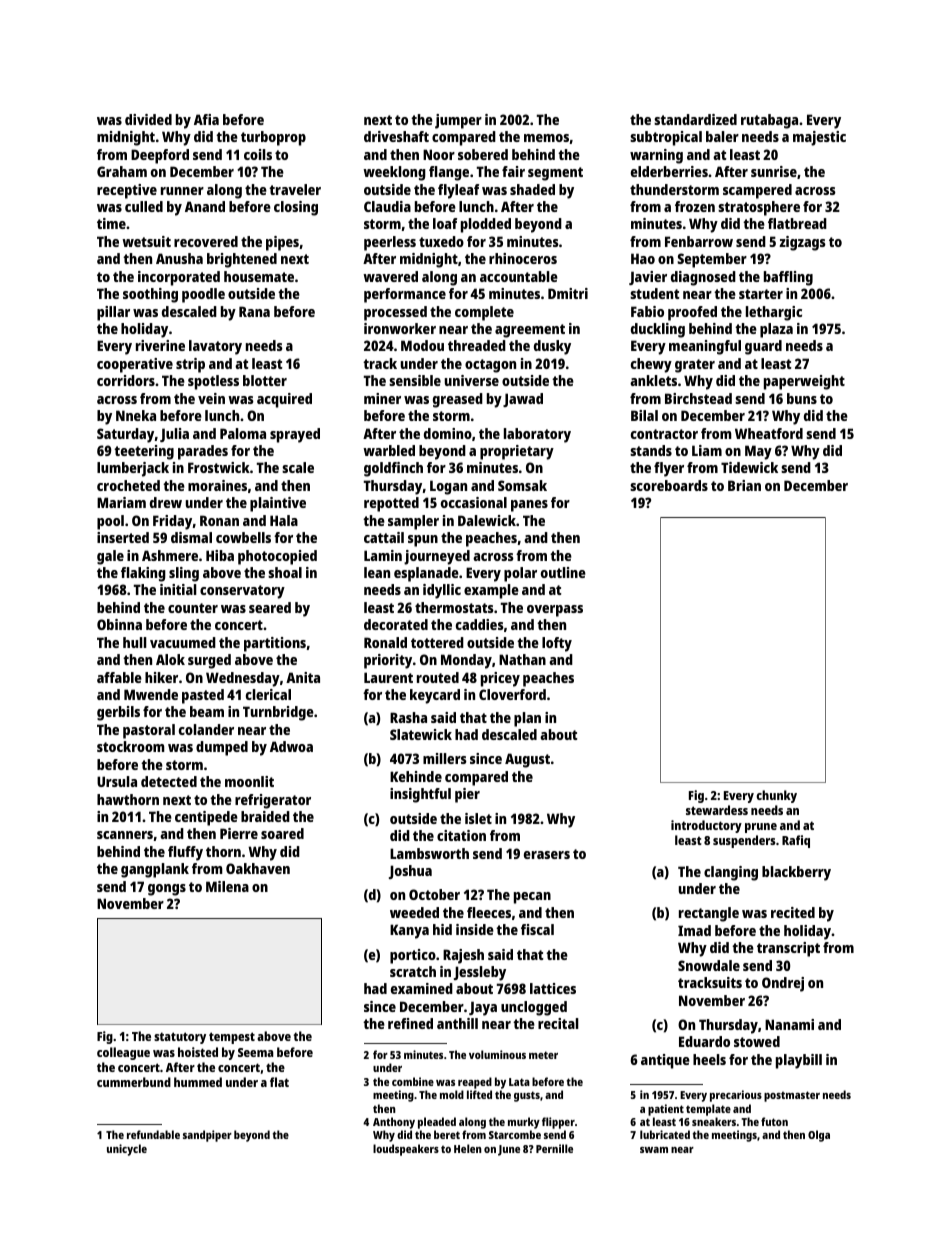 The image size is (952, 1233). I want to click on segment, so click(555, 174).
